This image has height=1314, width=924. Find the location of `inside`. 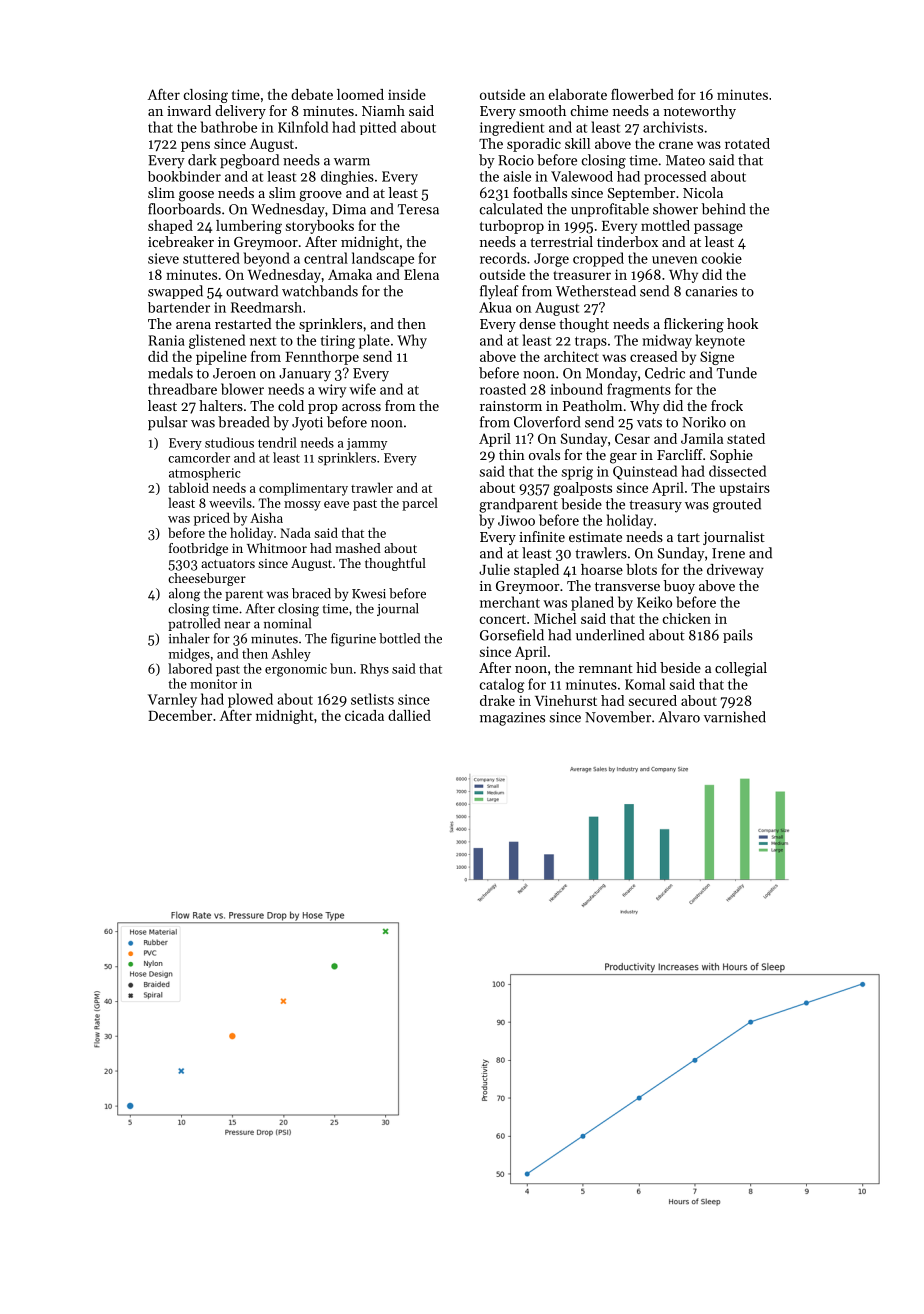

inside is located at coordinates (407, 94).
